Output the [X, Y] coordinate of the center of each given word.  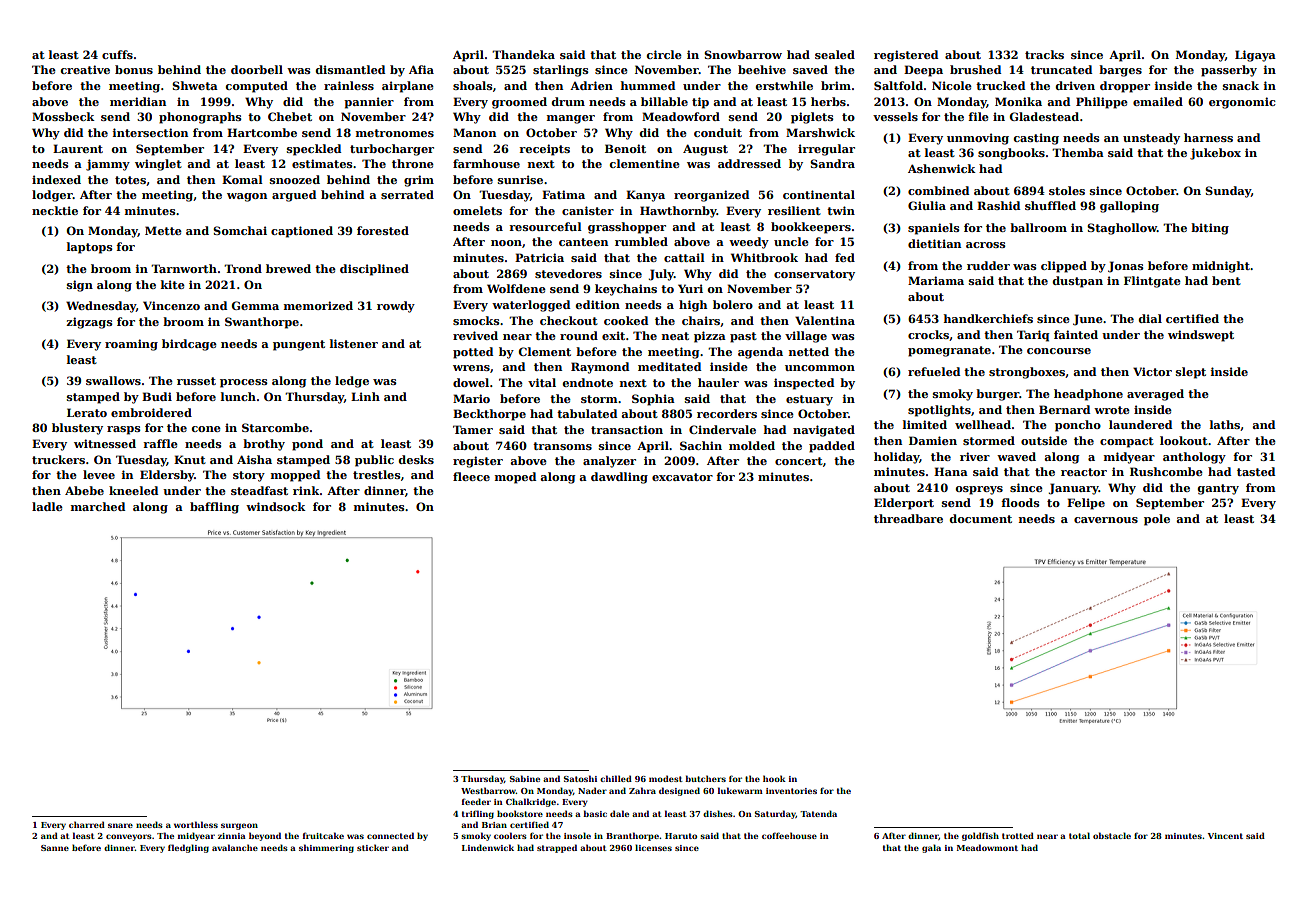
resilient [794, 210]
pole [1157, 520]
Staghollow [1122, 229]
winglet [158, 165]
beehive [762, 69]
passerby [1229, 71]
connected [390, 835]
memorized [318, 305]
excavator [682, 477]
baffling [214, 508]
